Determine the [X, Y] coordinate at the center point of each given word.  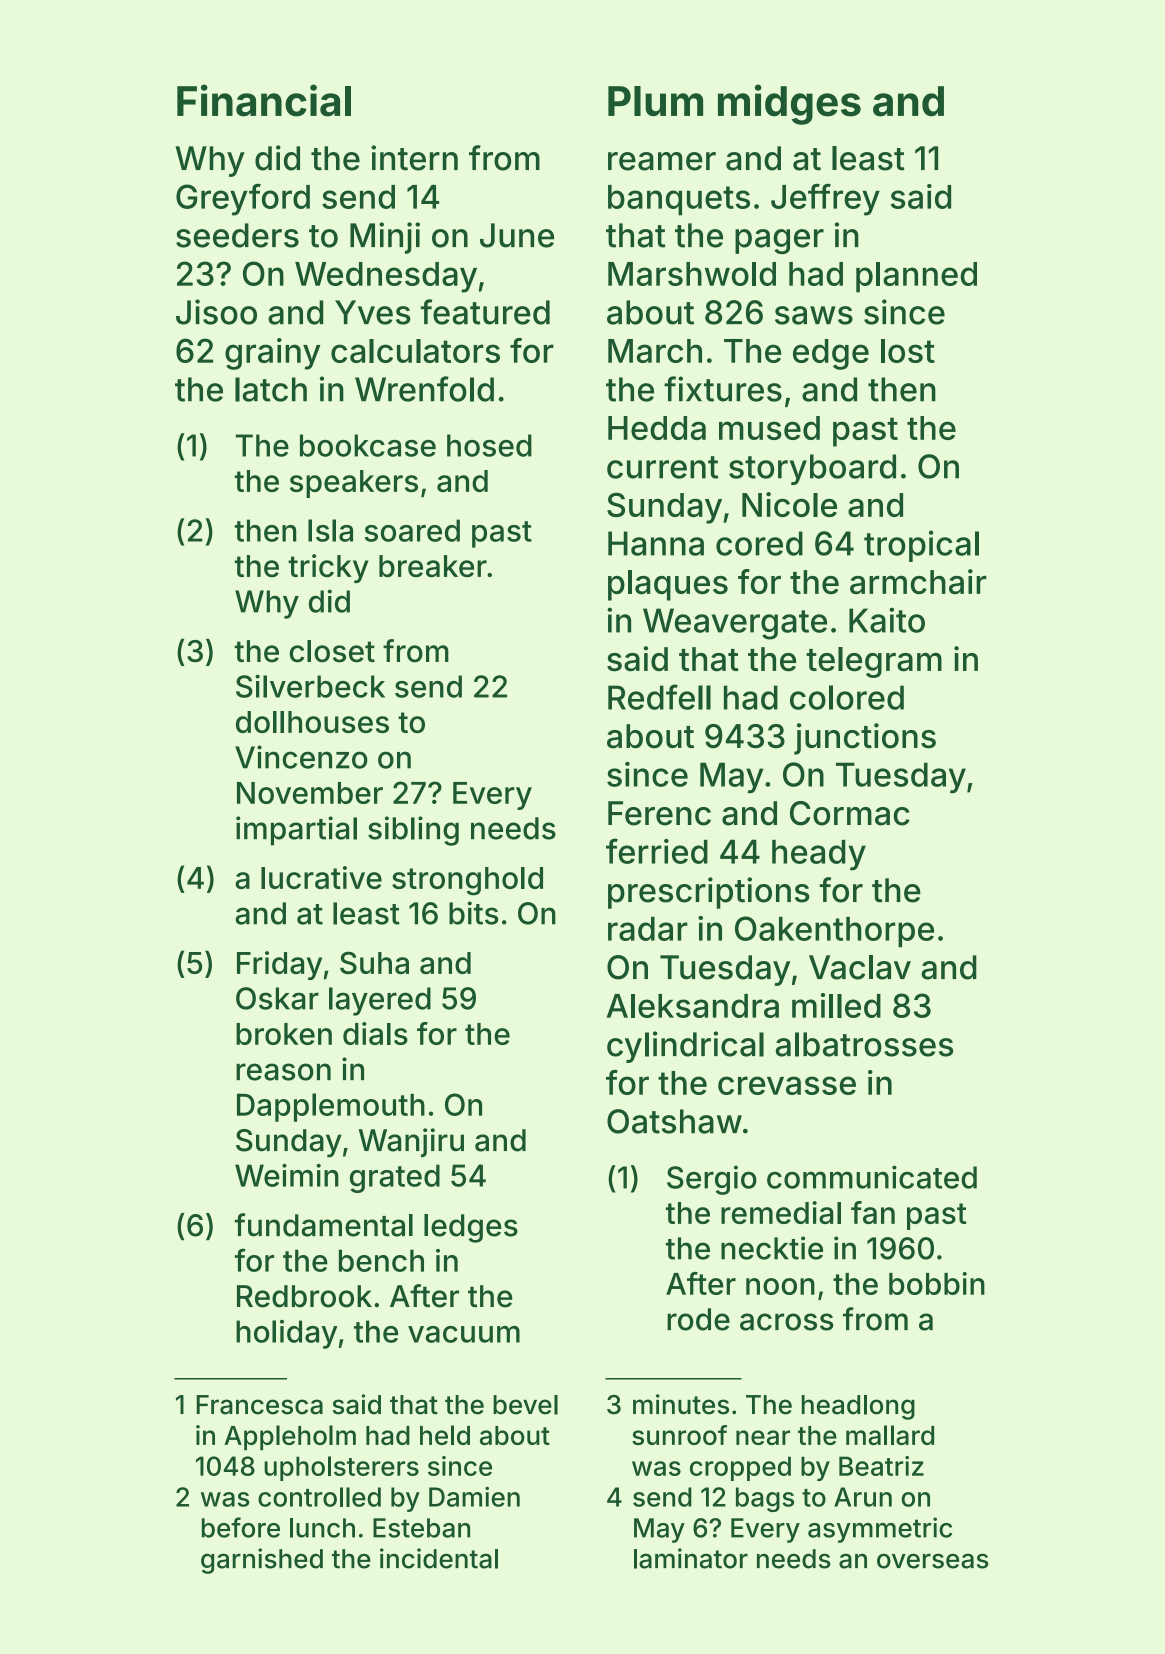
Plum [655, 101]
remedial [781, 1212]
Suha [374, 962]
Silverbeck [310, 686]
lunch [322, 1528]
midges [789, 104]
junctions [865, 739]
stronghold [467, 881]
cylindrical [685, 1047]
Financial [264, 100]
